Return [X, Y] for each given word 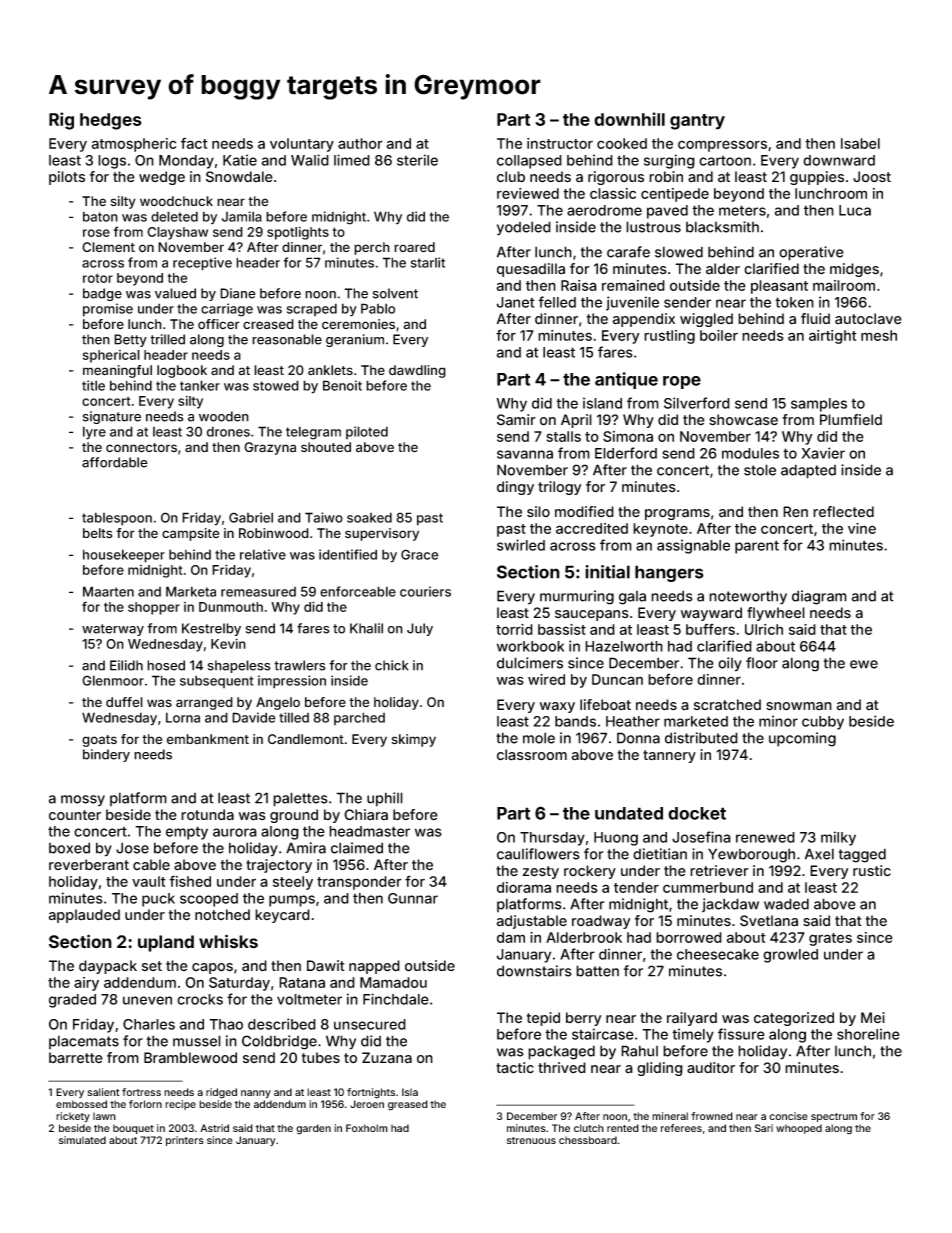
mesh [879, 335]
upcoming [802, 739]
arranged [204, 703]
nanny [256, 1094]
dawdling [417, 371]
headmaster [369, 831]
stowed [276, 385]
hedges [111, 121]
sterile [417, 160]
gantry [697, 122]
